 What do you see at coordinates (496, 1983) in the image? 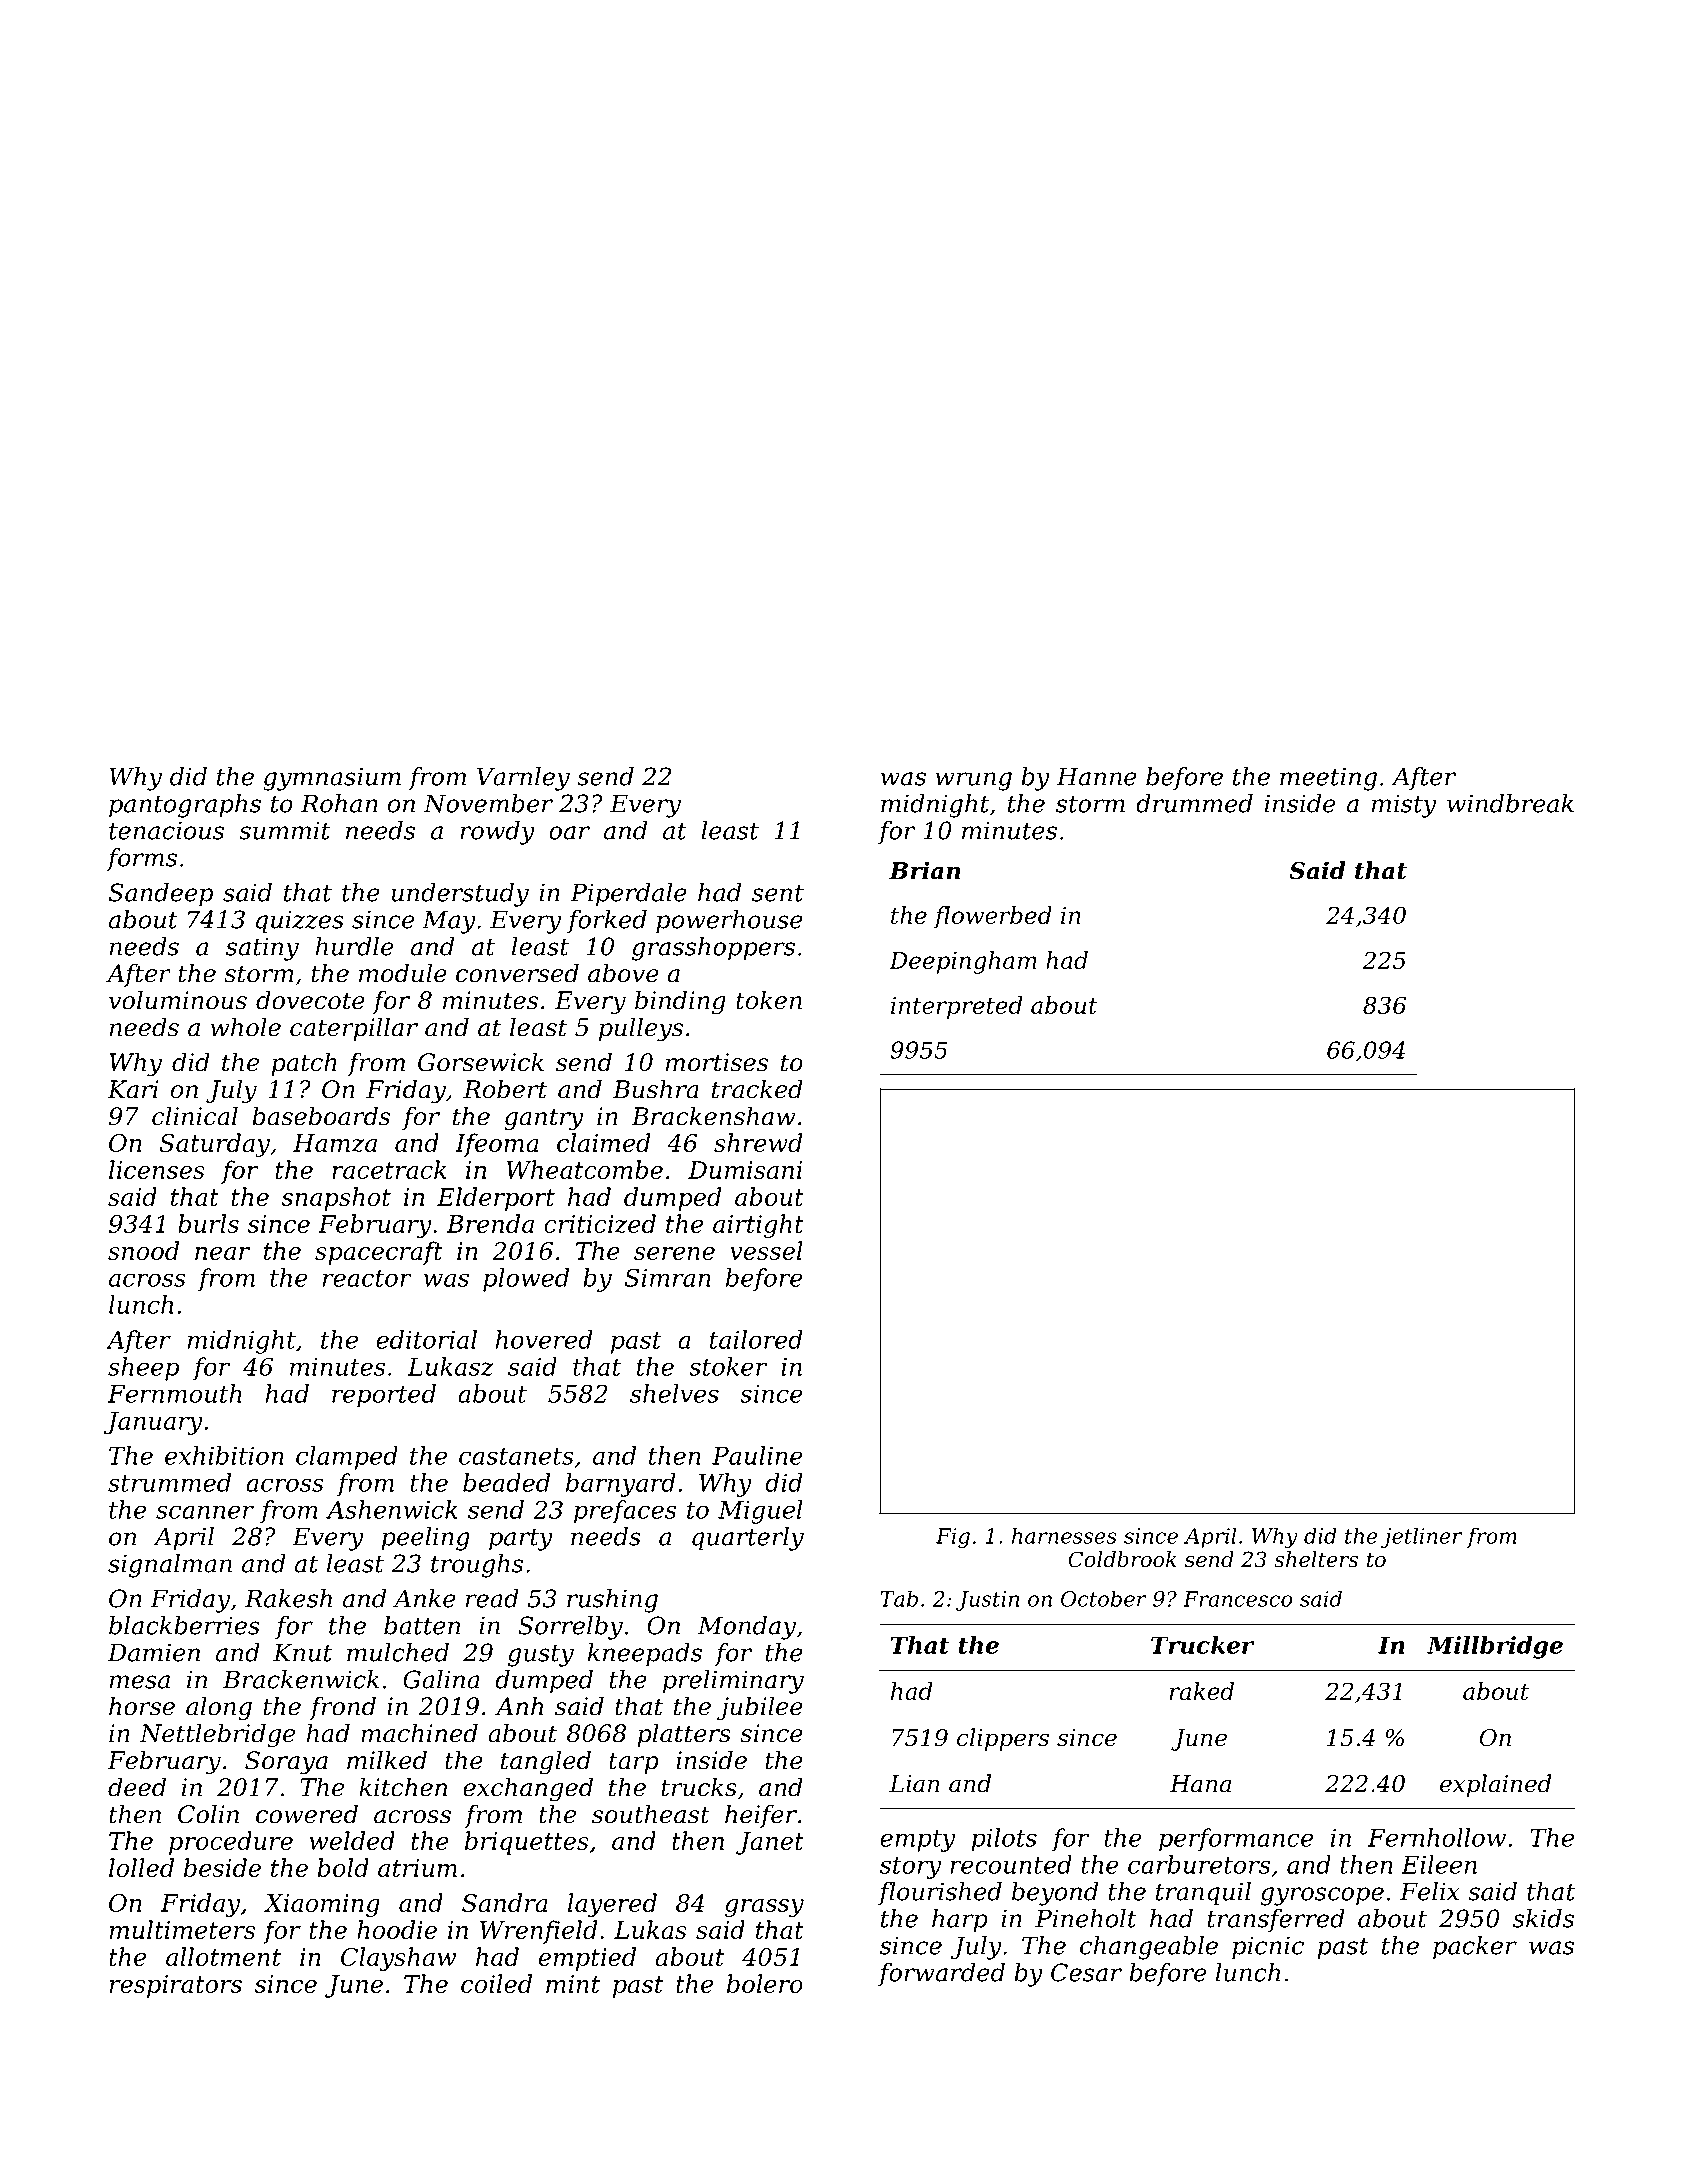
I see `coiled` at bounding box center [496, 1983].
